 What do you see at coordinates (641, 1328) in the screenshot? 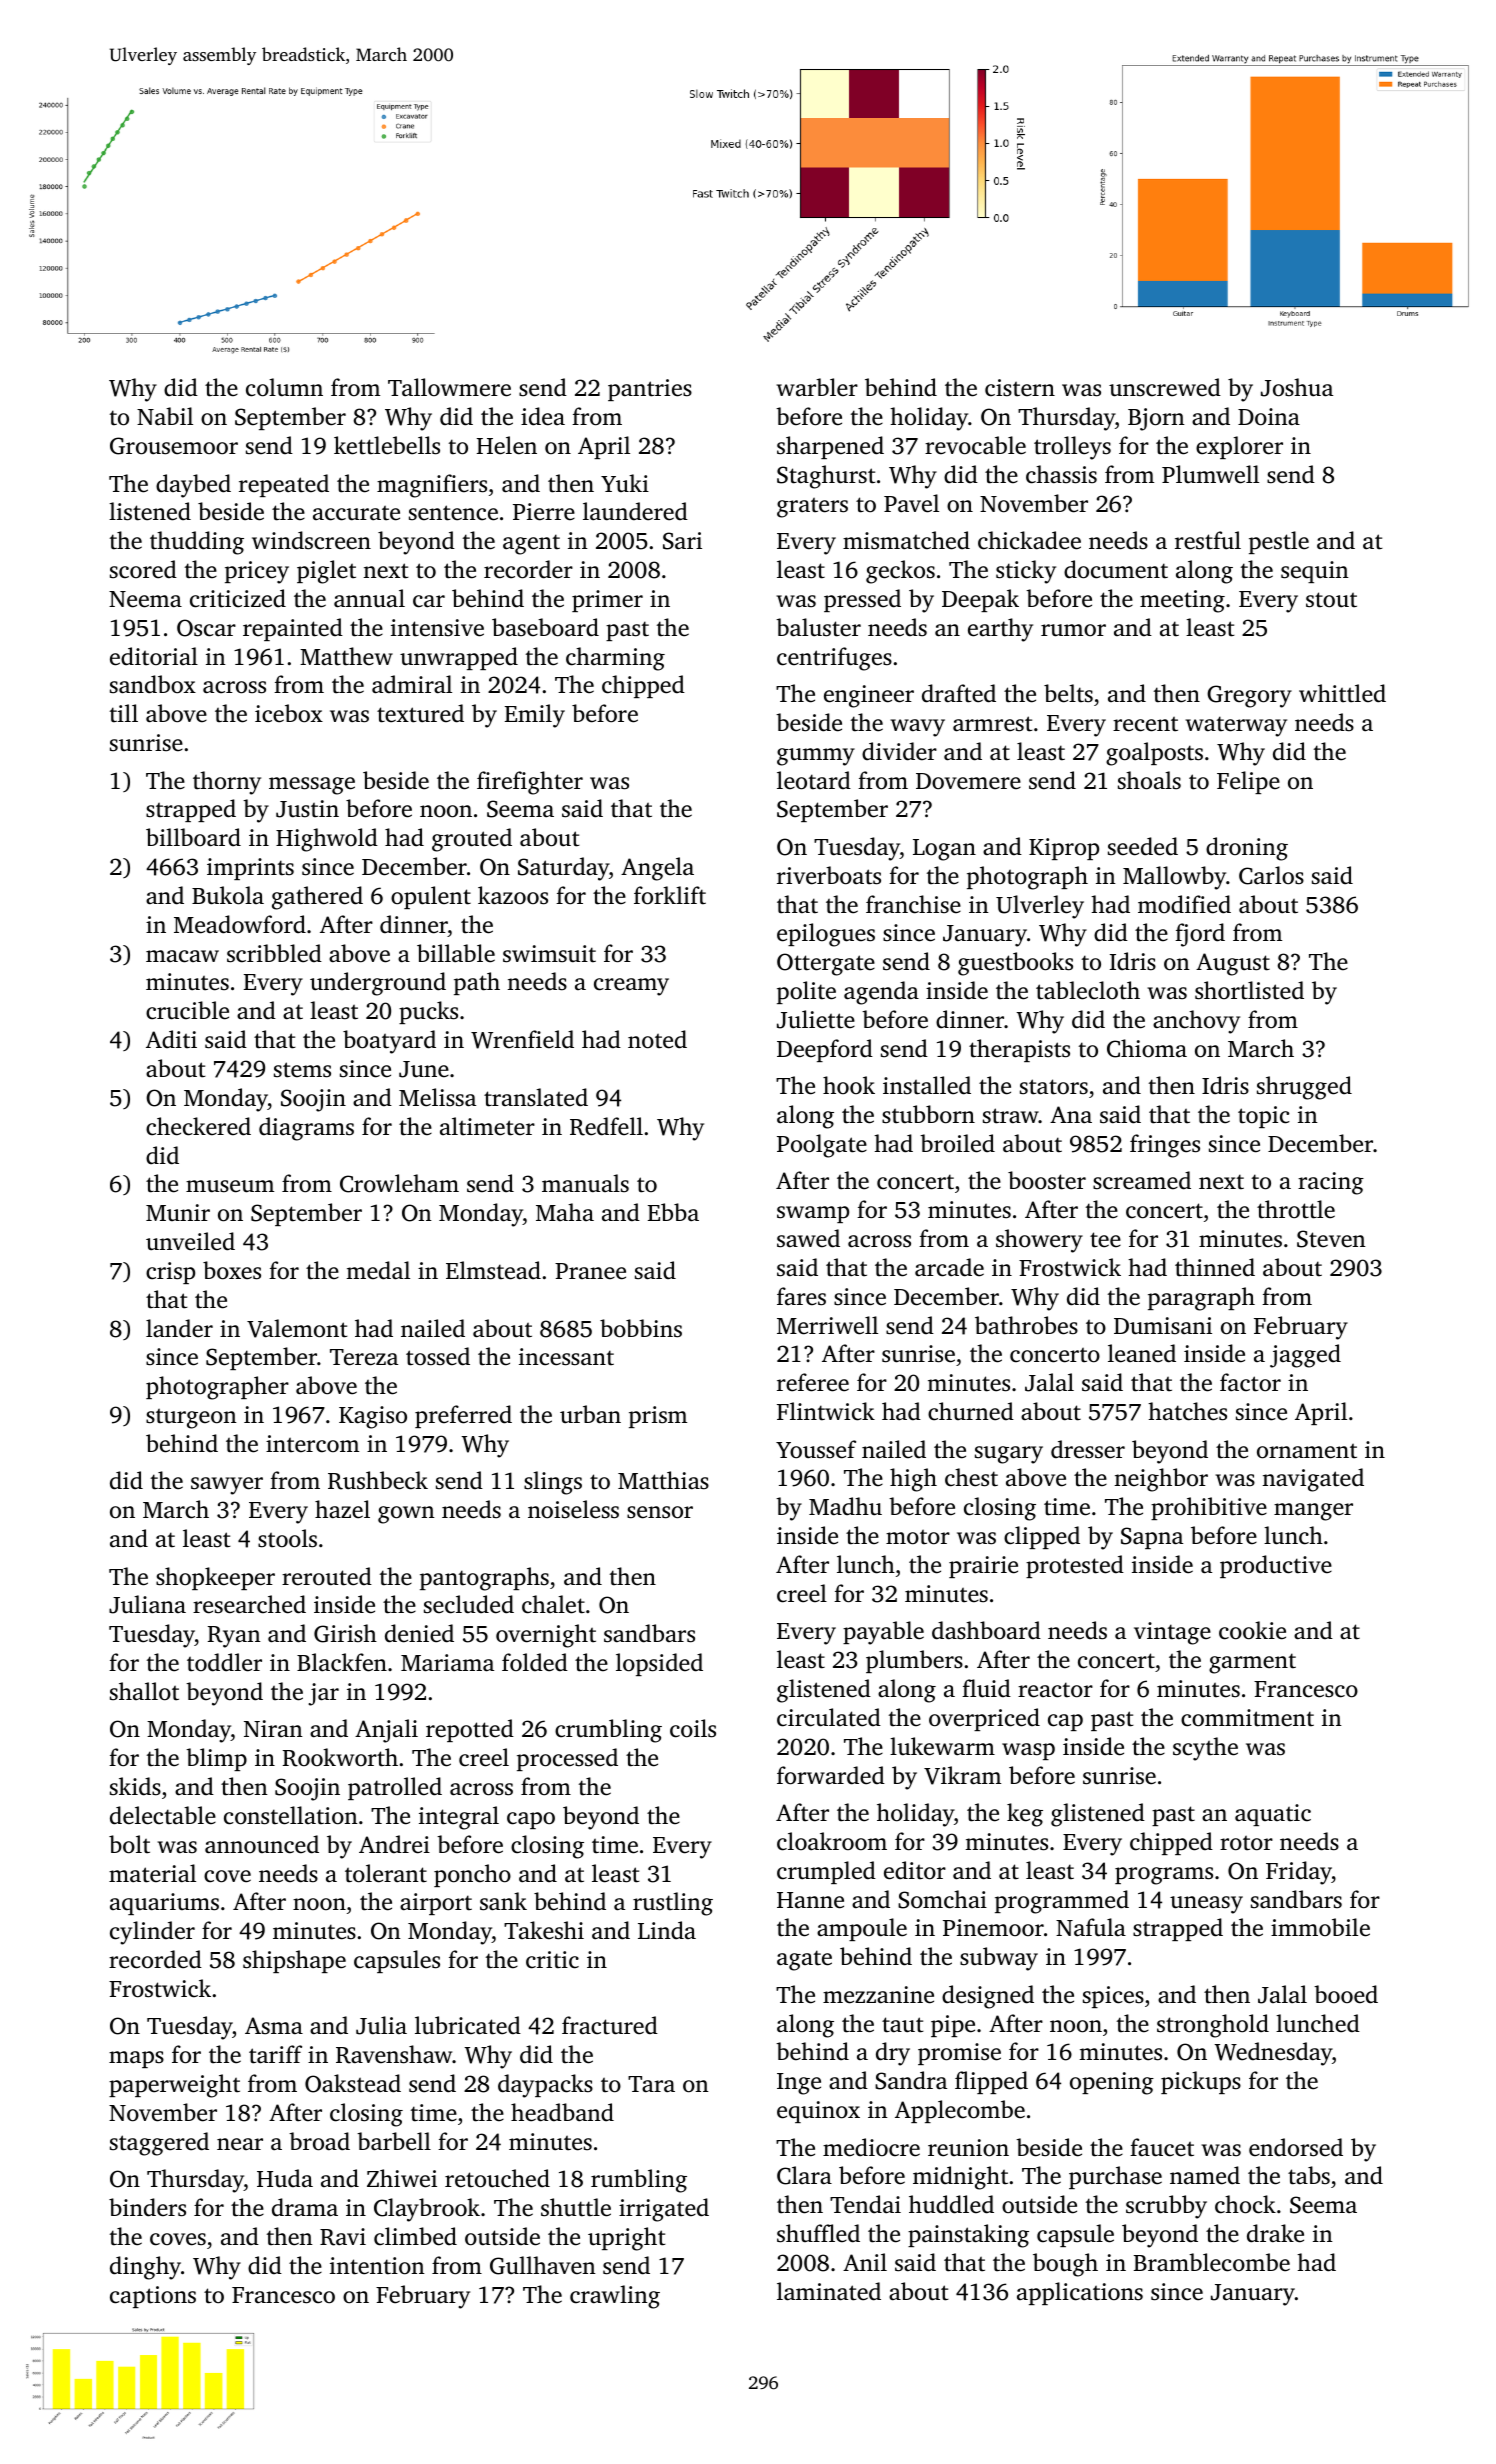
I see `bobbins` at bounding box center [641, 1328].
